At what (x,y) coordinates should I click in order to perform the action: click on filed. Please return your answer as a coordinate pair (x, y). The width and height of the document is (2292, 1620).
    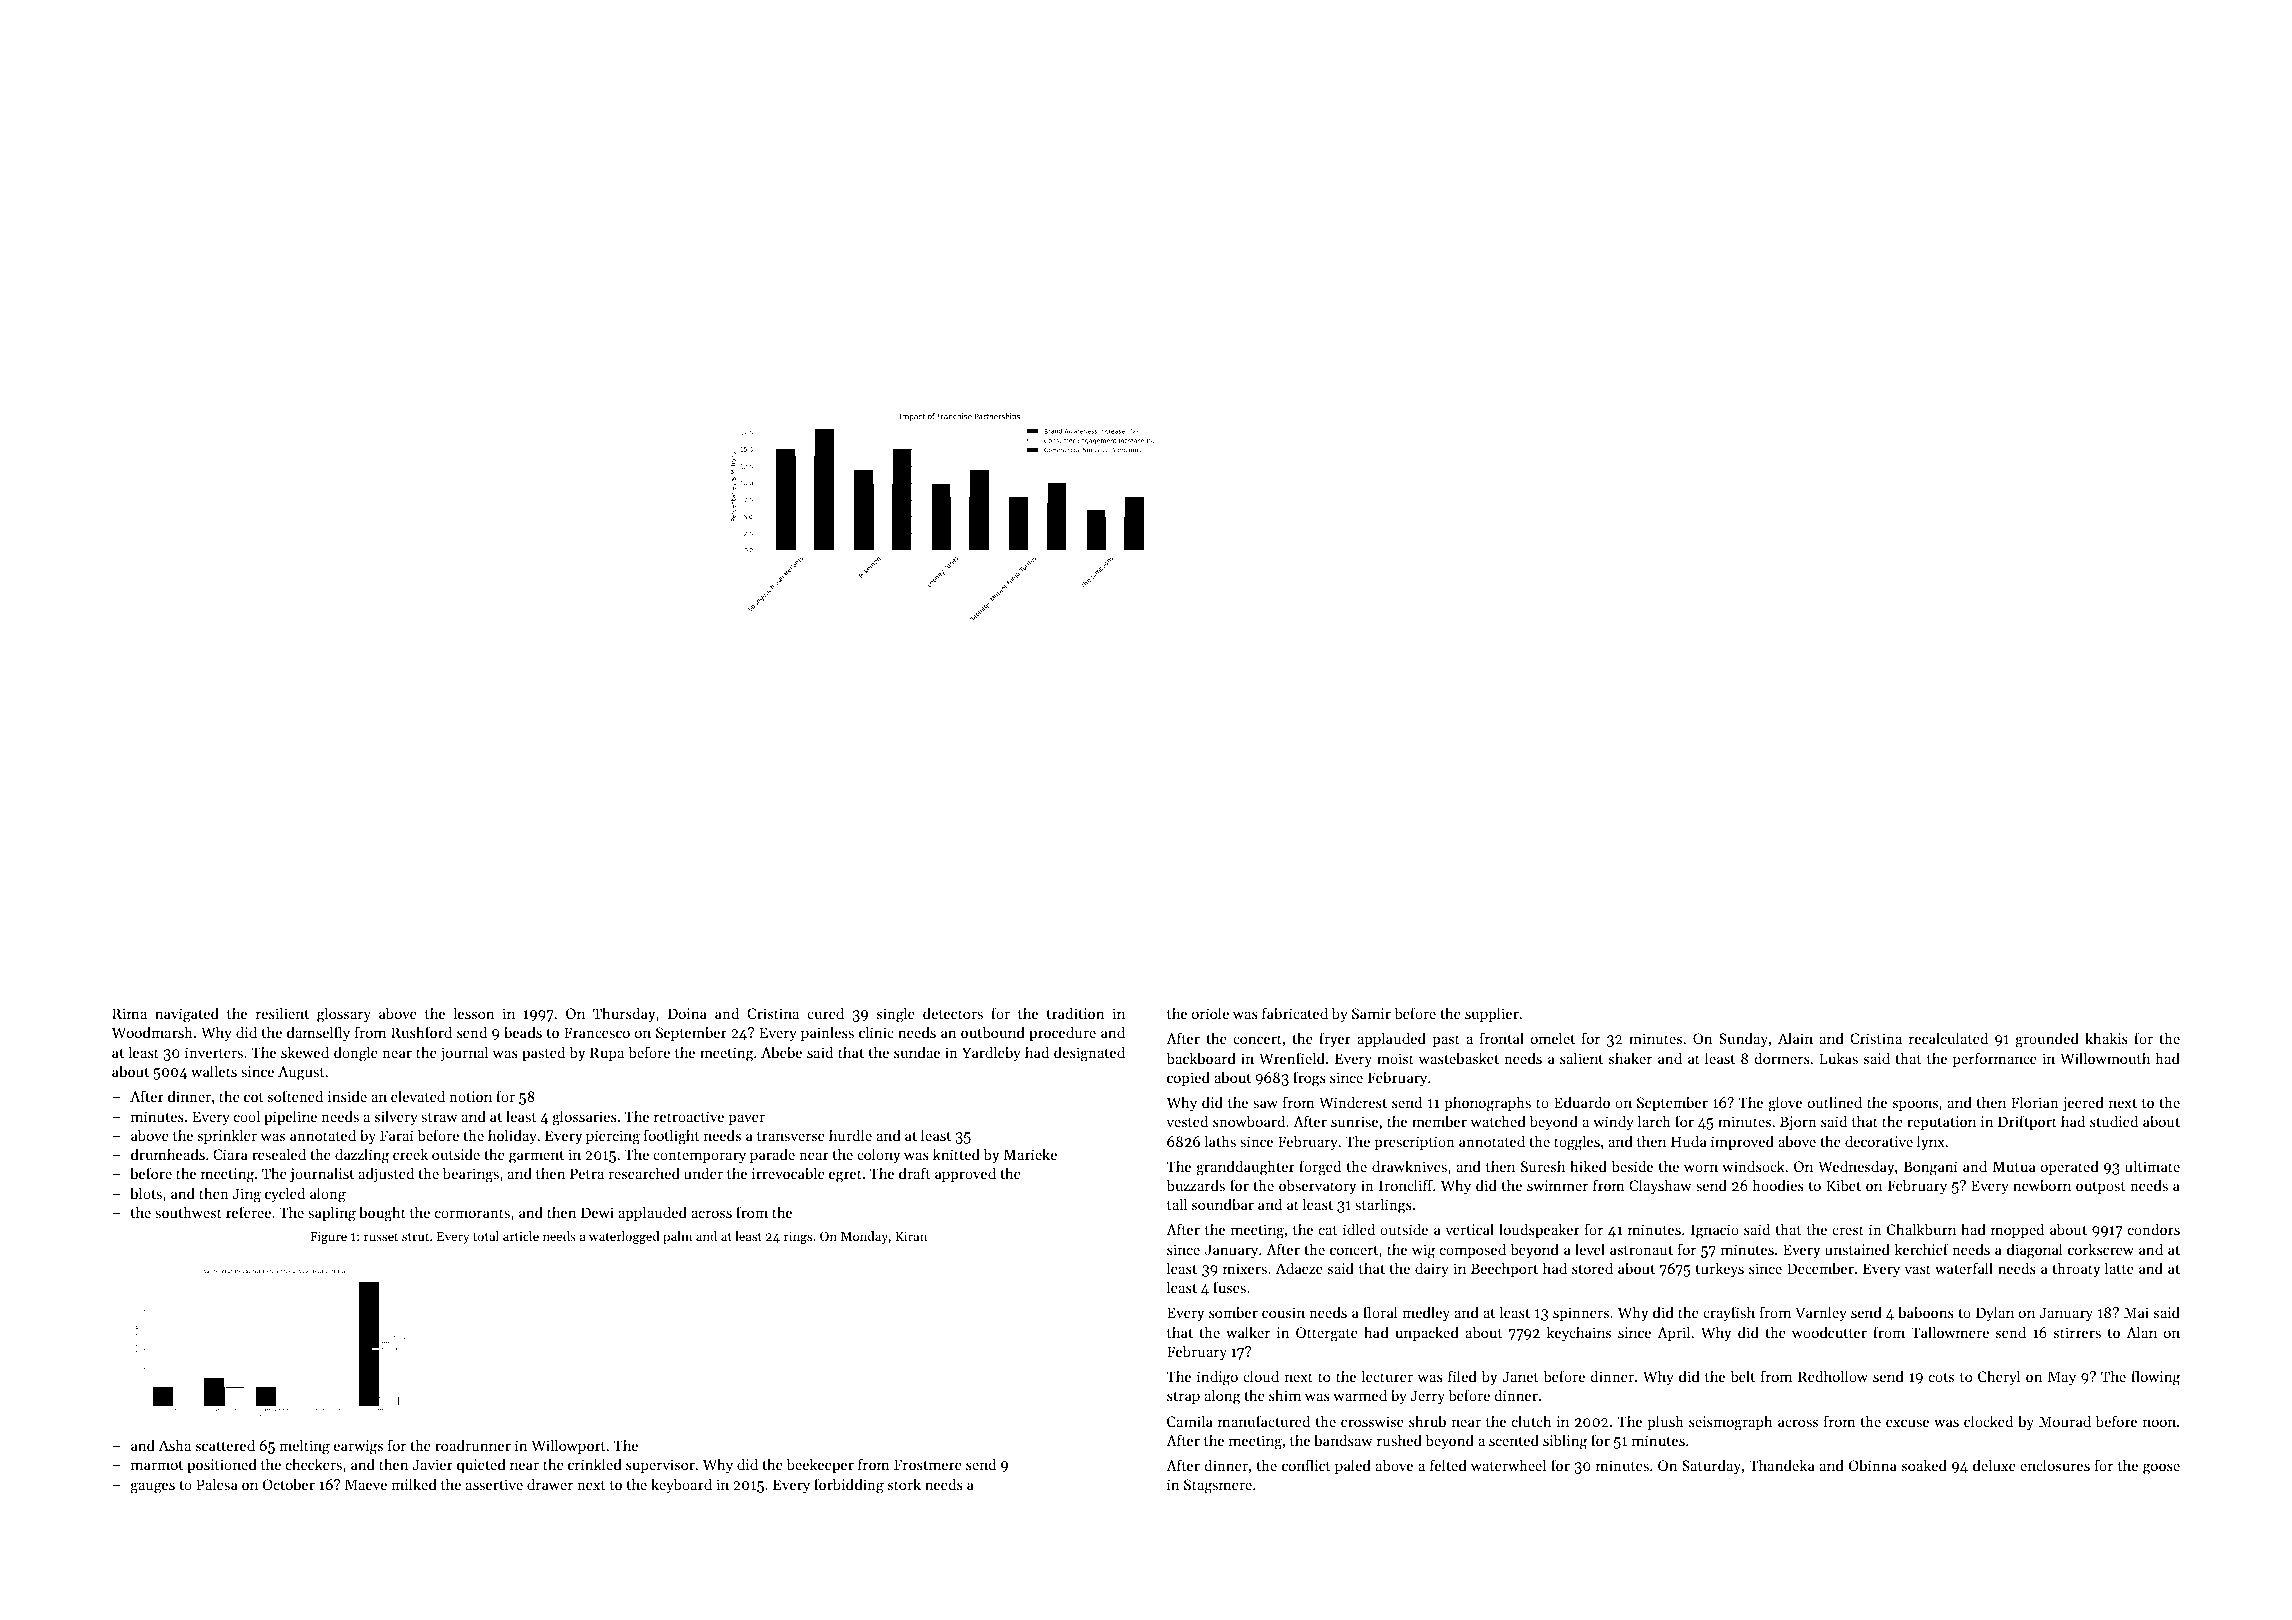
    Looking at the image, I should click on (1462, 1376).
